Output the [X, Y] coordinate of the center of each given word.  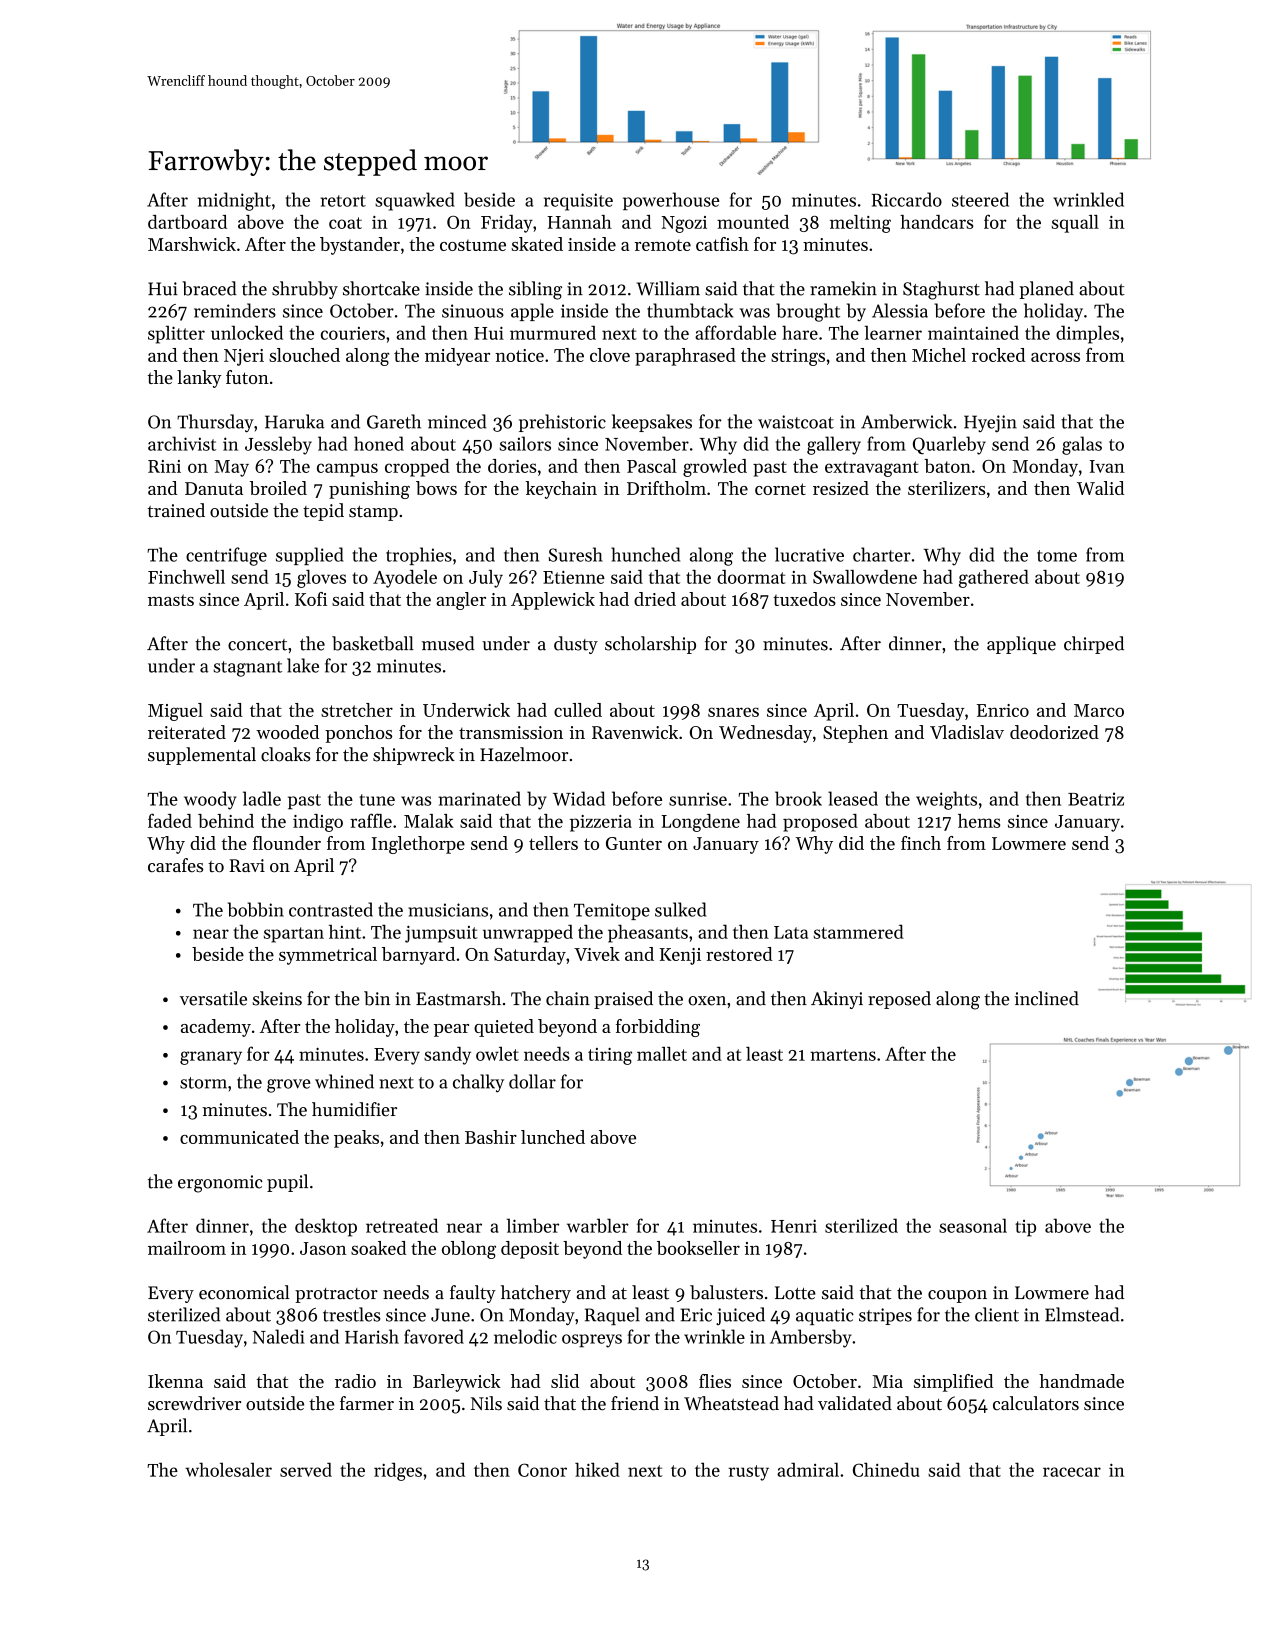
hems [979, 821]
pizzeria [601, 823]
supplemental [202, 756]
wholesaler [228, 1469]
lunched [553, 1137]
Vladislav [967, 732]
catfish [722, 244]
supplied [310, 556]
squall [1075, 224]
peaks [356, 1139]
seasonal [973, 1225]
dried [655, 599]
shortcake [381, 288]
